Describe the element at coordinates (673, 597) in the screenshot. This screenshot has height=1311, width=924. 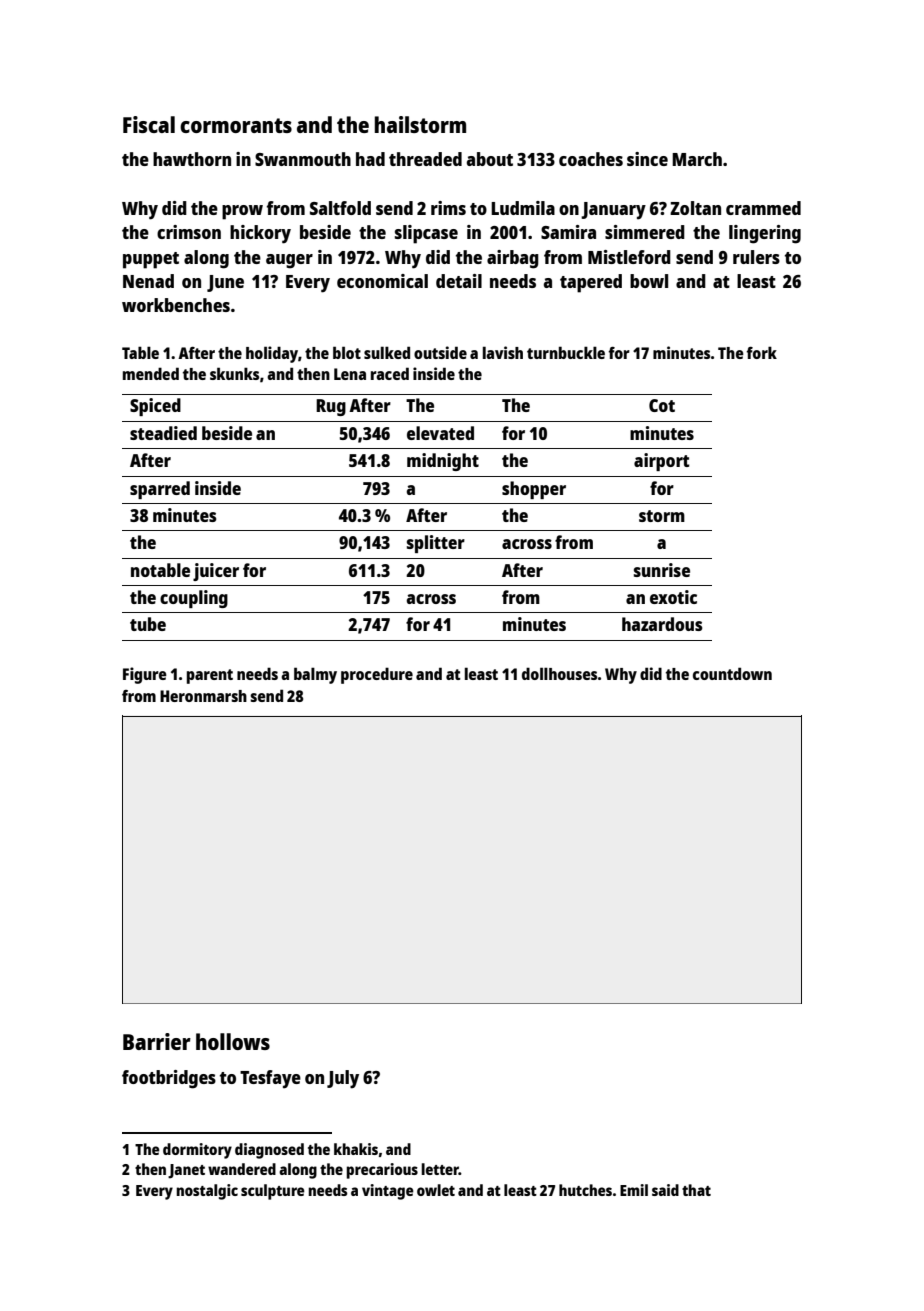
I see `exotic` at that location.
